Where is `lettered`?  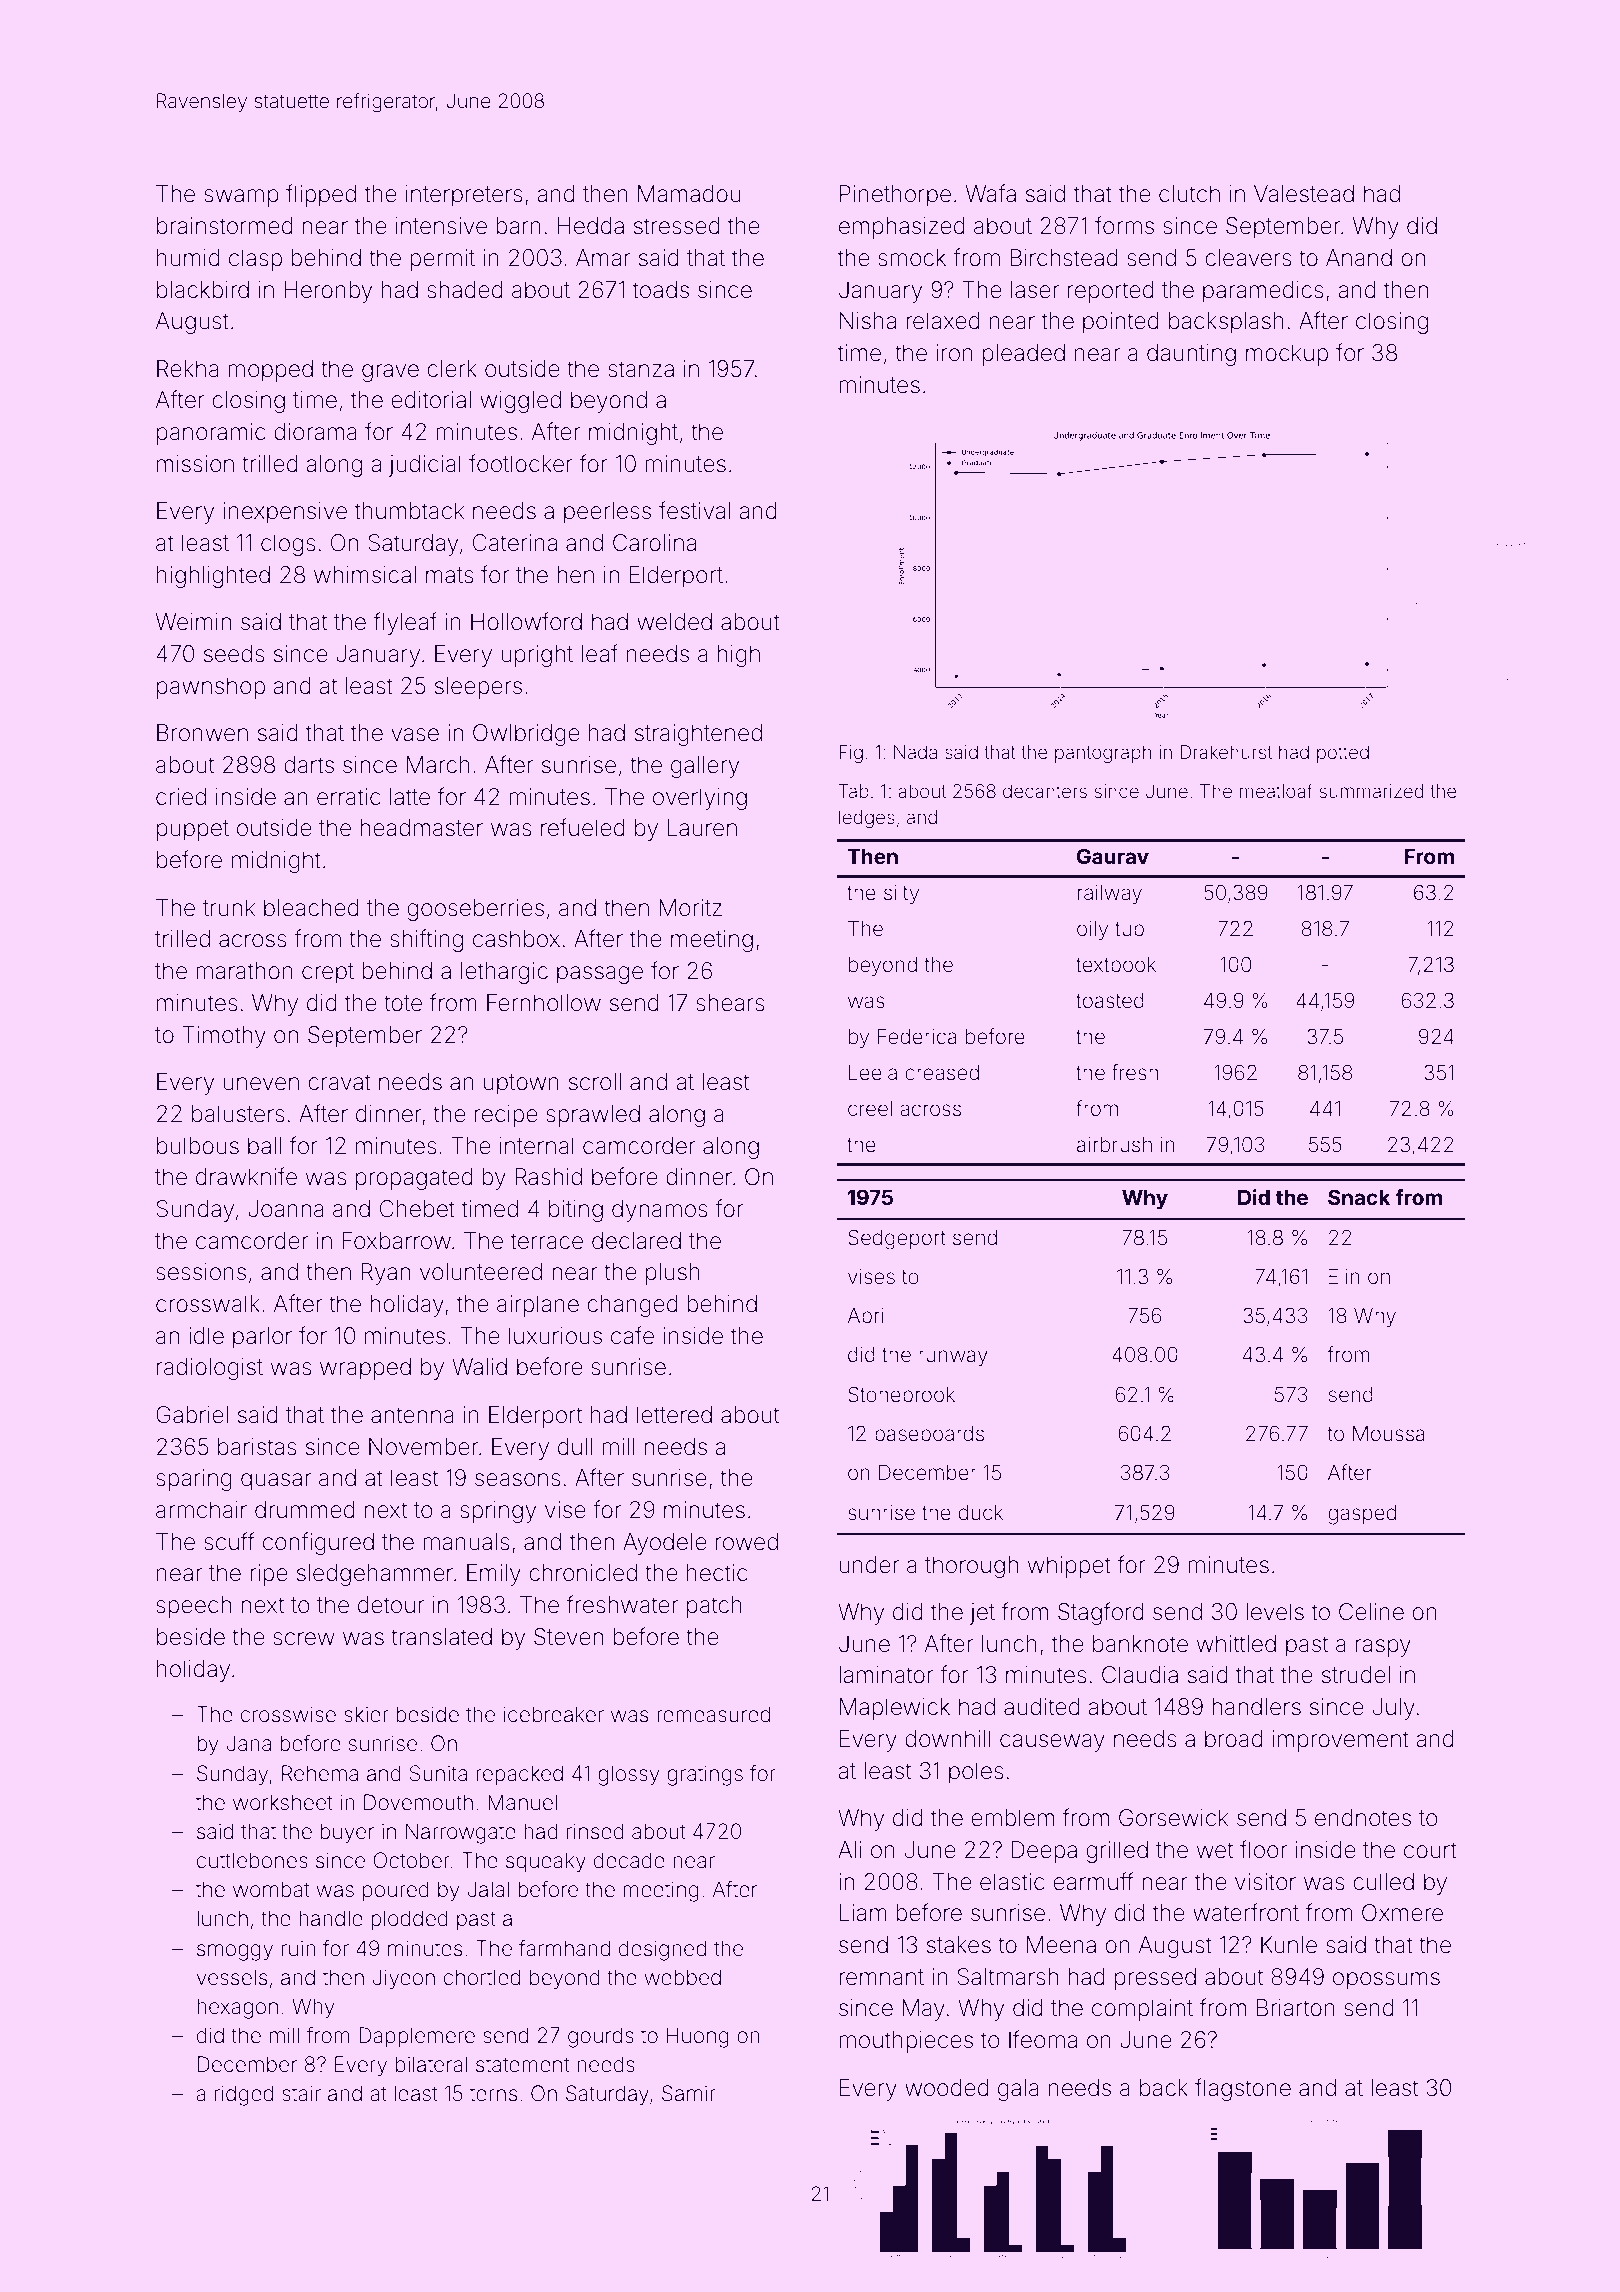 lettered is located at coordinates (674, 1415).
